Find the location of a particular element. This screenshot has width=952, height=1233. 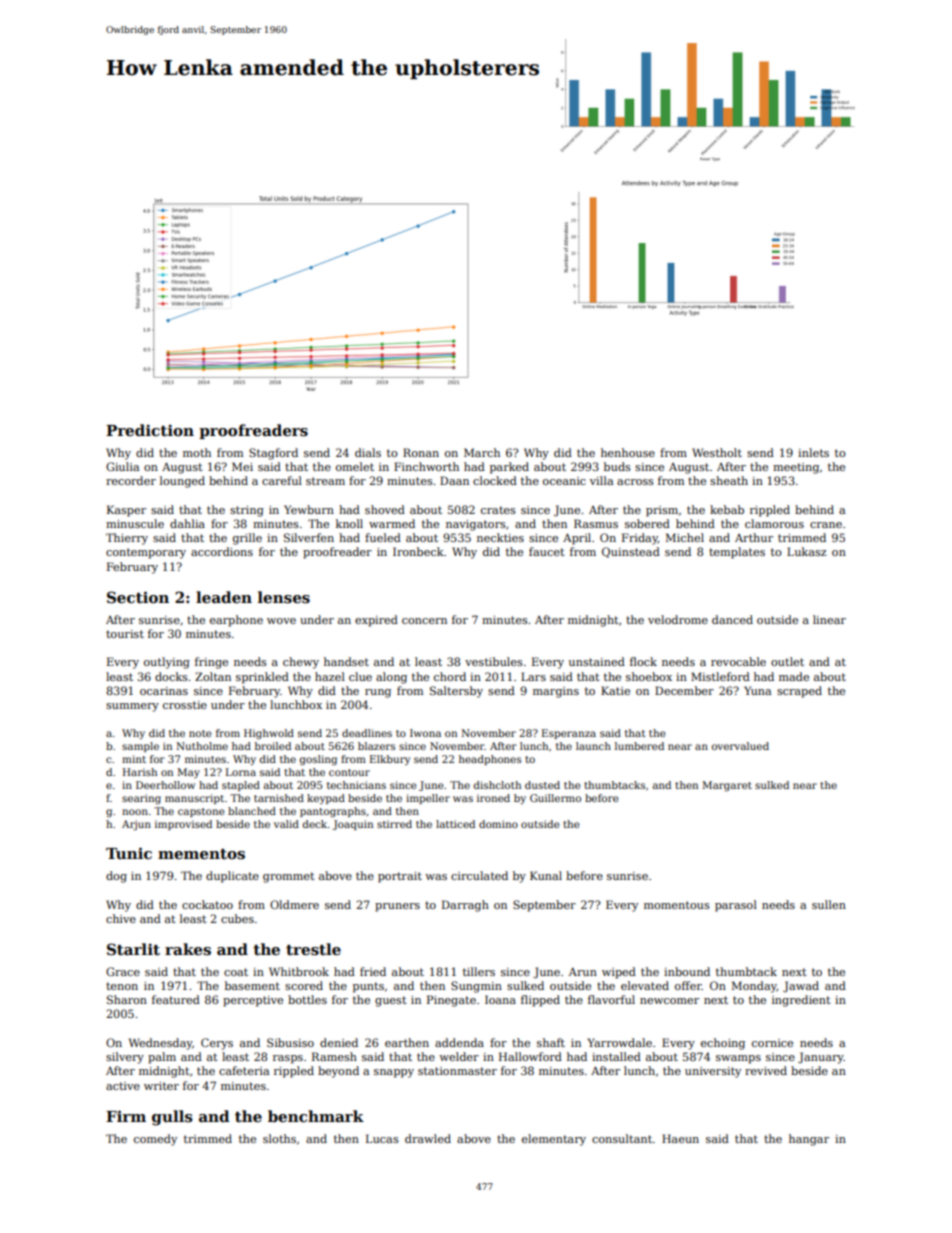

Quinstead is located at coordinates (631, 552).
